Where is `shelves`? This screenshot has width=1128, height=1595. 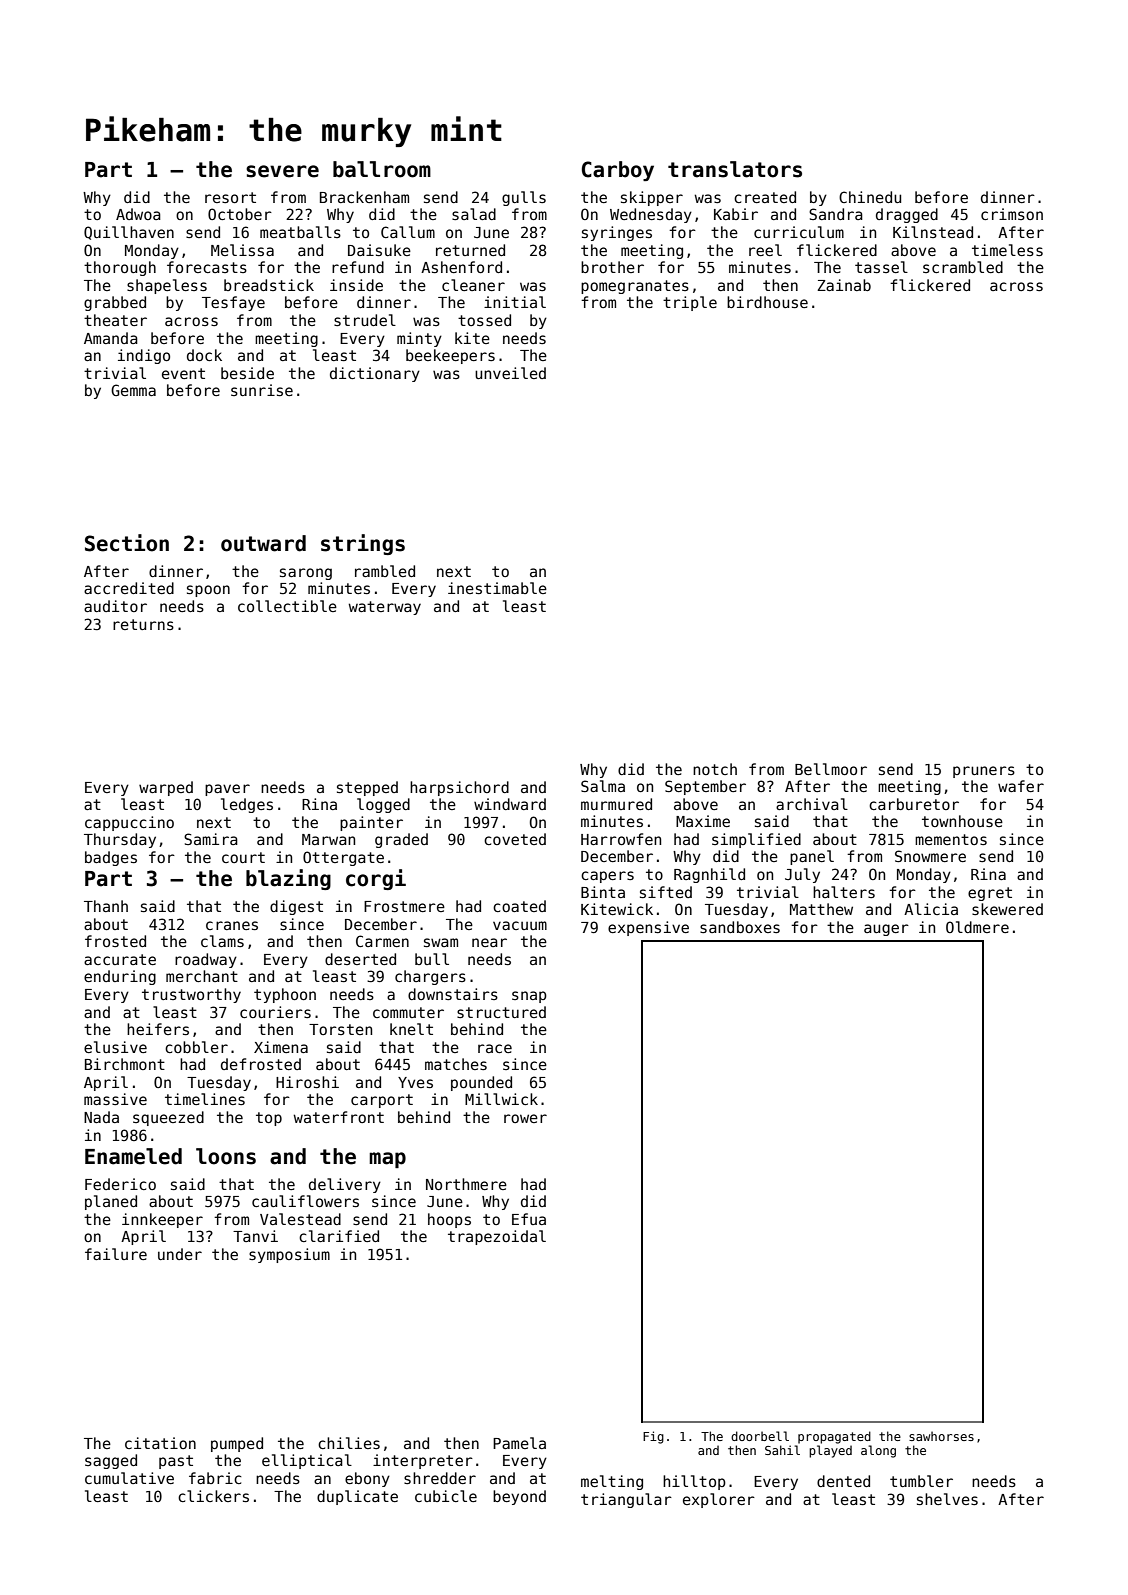
shelves is located at coordinates (947, 1499).
